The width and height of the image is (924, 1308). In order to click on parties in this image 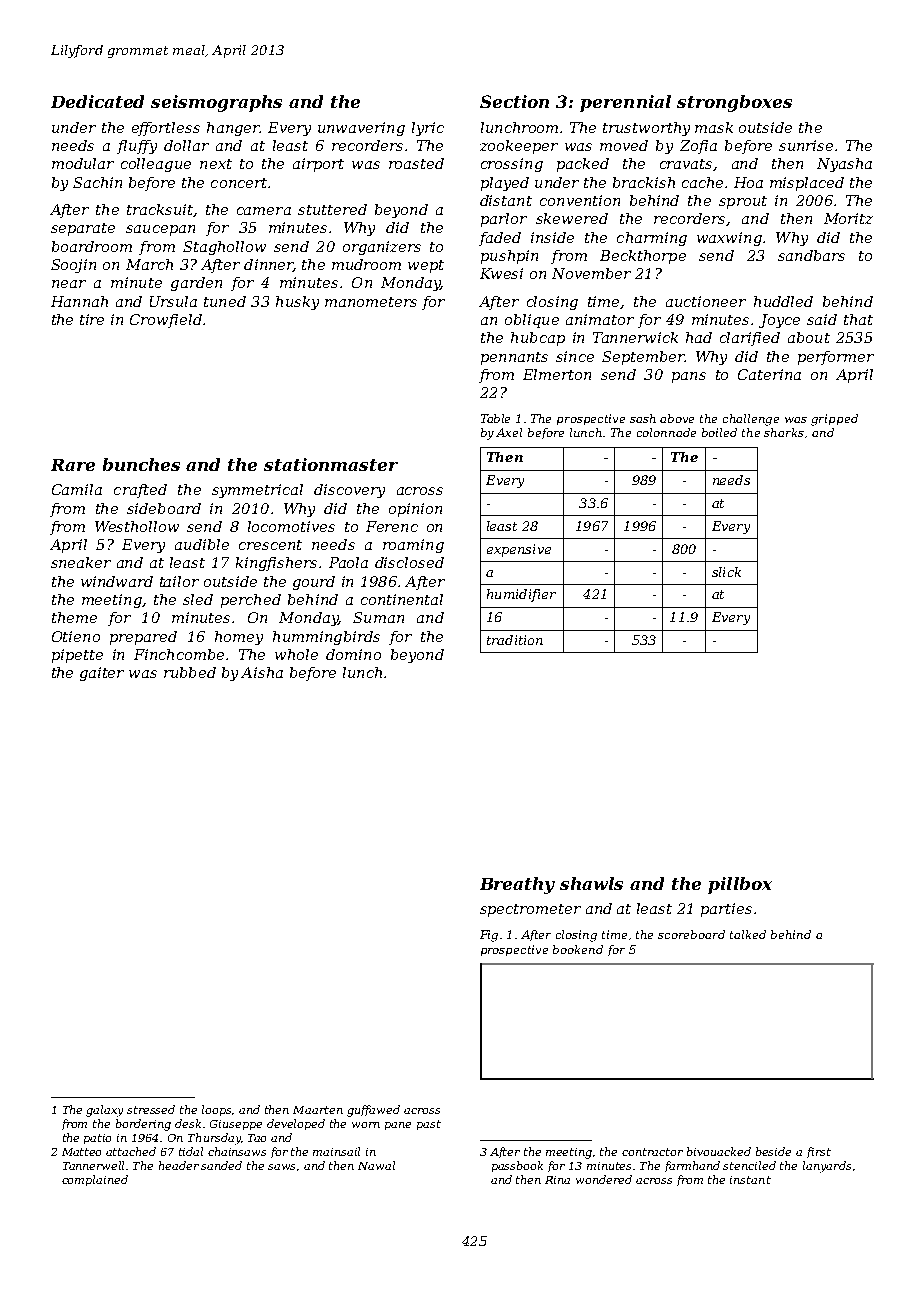, I will do `click(726, 910)`.
